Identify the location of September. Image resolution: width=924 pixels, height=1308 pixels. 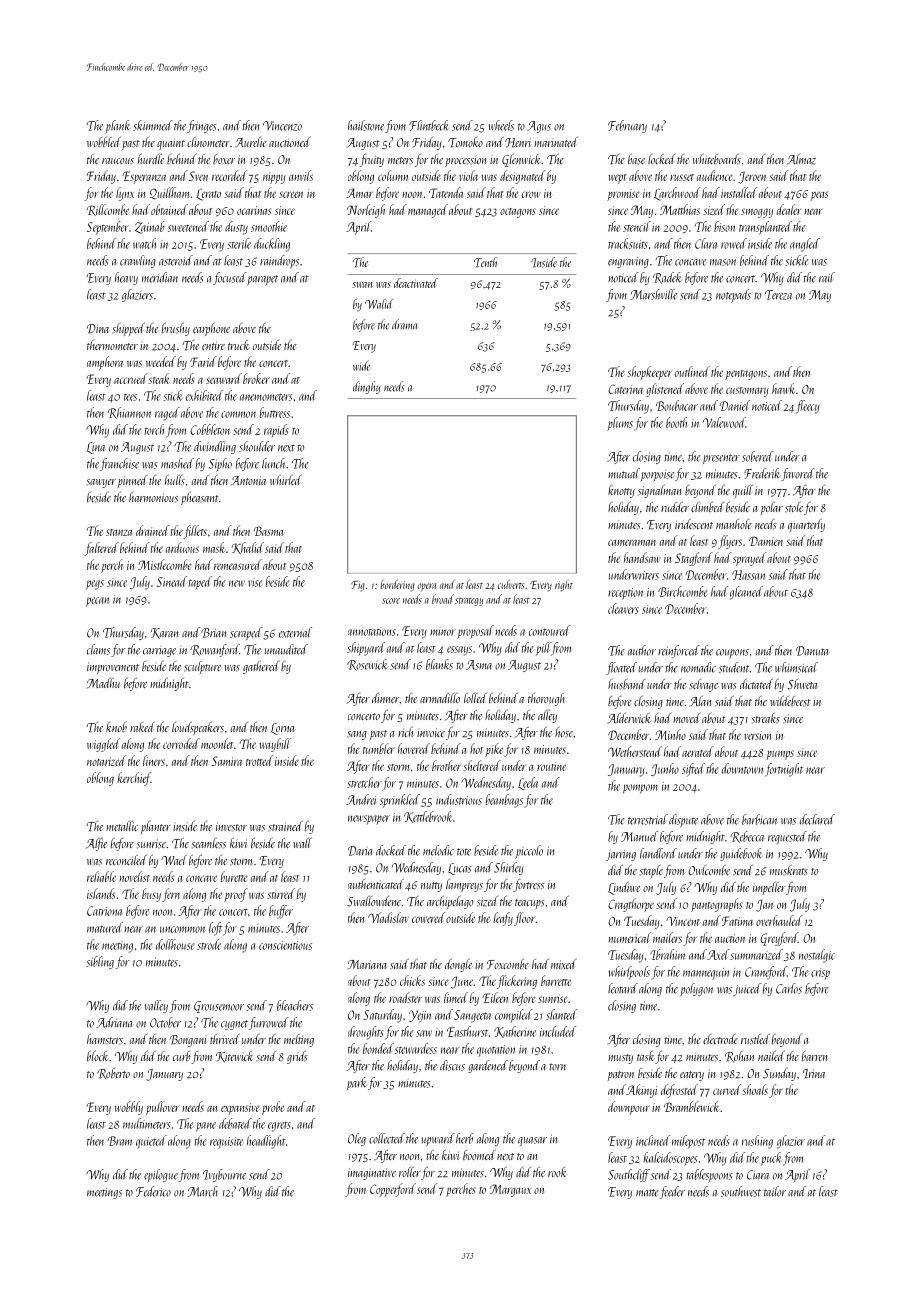
(108, 228).
